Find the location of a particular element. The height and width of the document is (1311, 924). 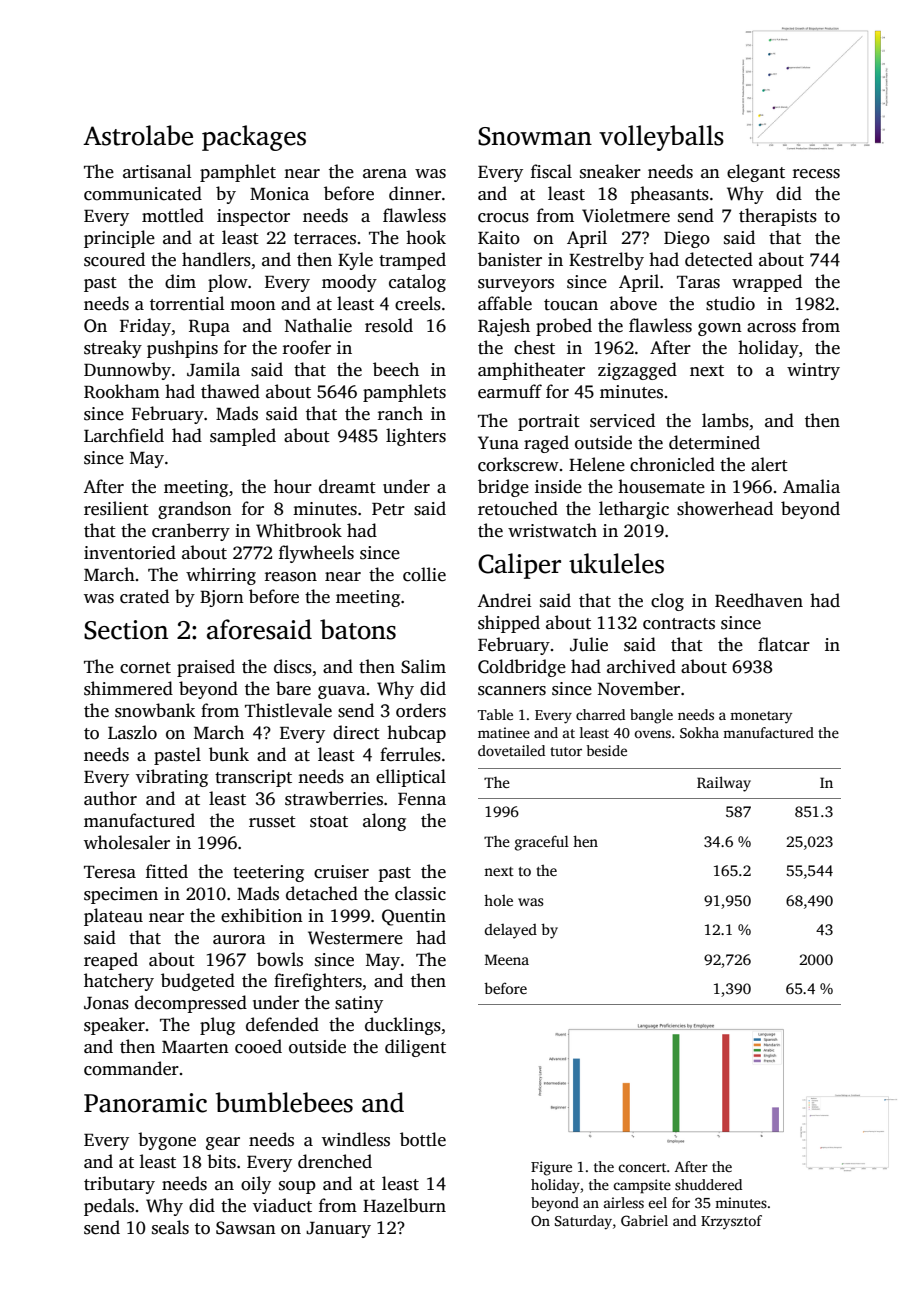

monetary is located at coordinates (761, 717).
